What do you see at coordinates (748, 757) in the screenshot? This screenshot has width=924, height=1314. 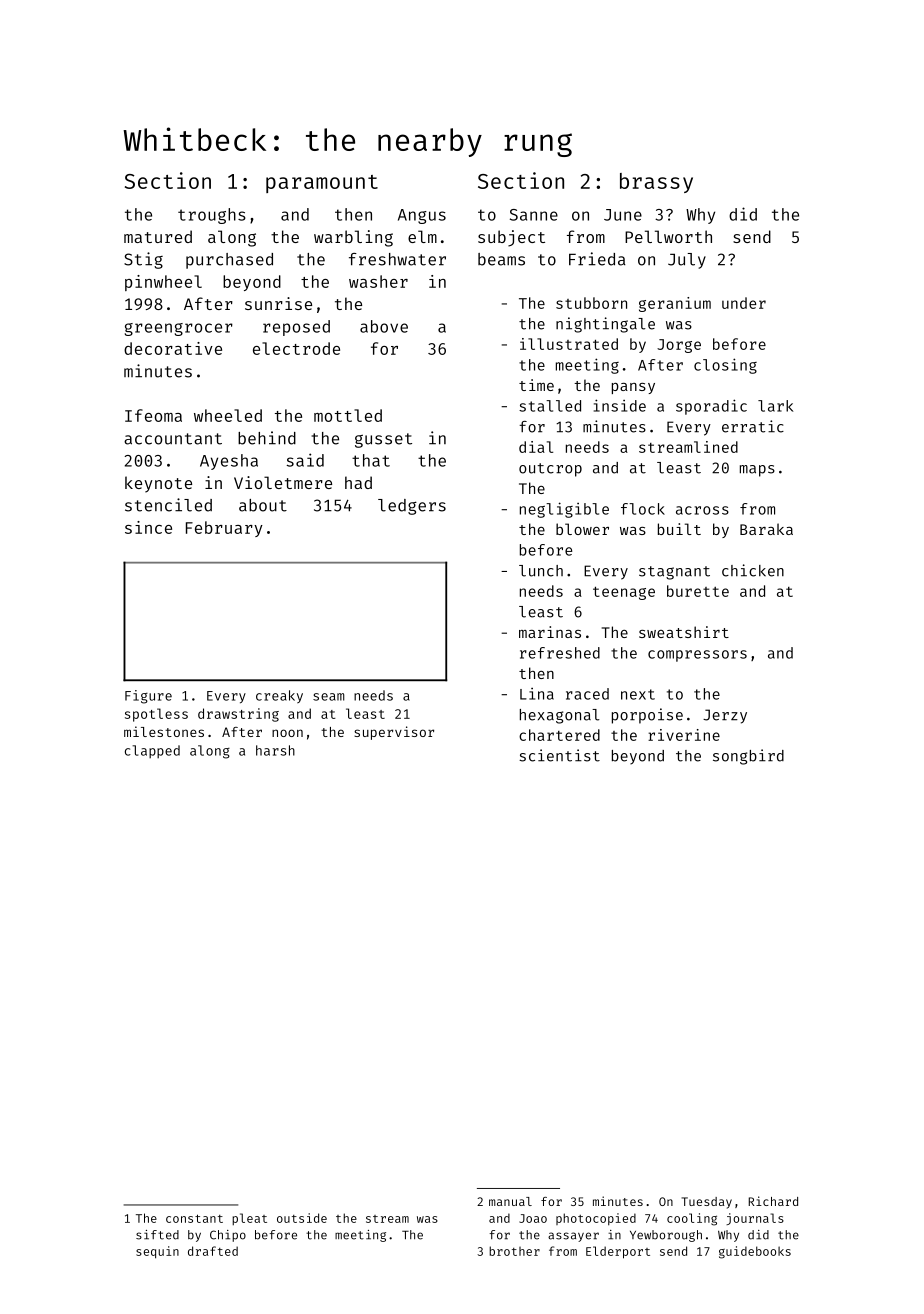 I see `songbird` at bounding box center [748, 757].
